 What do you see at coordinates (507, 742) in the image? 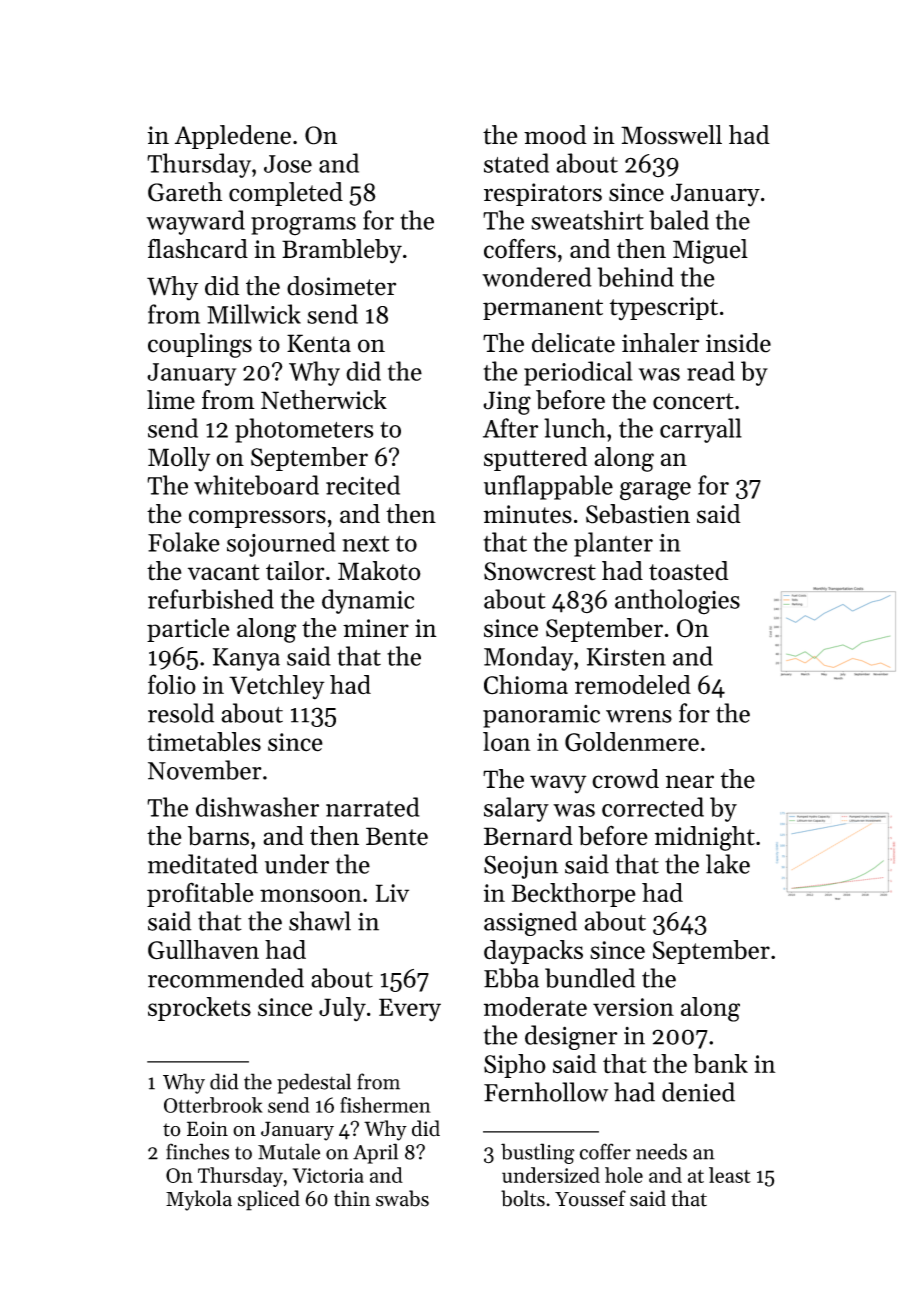
I see `loan` at bounding box center [507, 742].
